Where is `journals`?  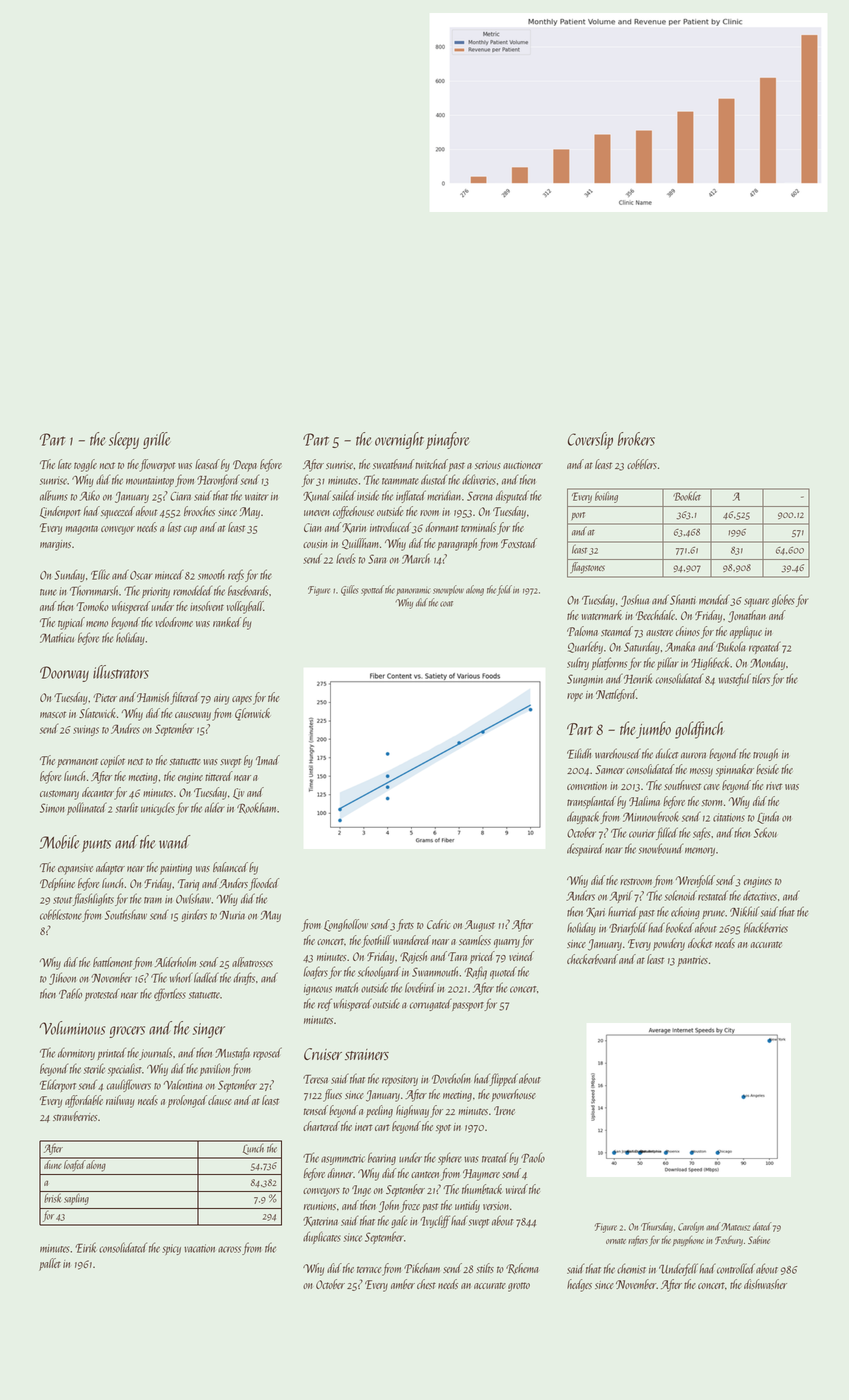
journals is located at coordinates (155, 1054).
